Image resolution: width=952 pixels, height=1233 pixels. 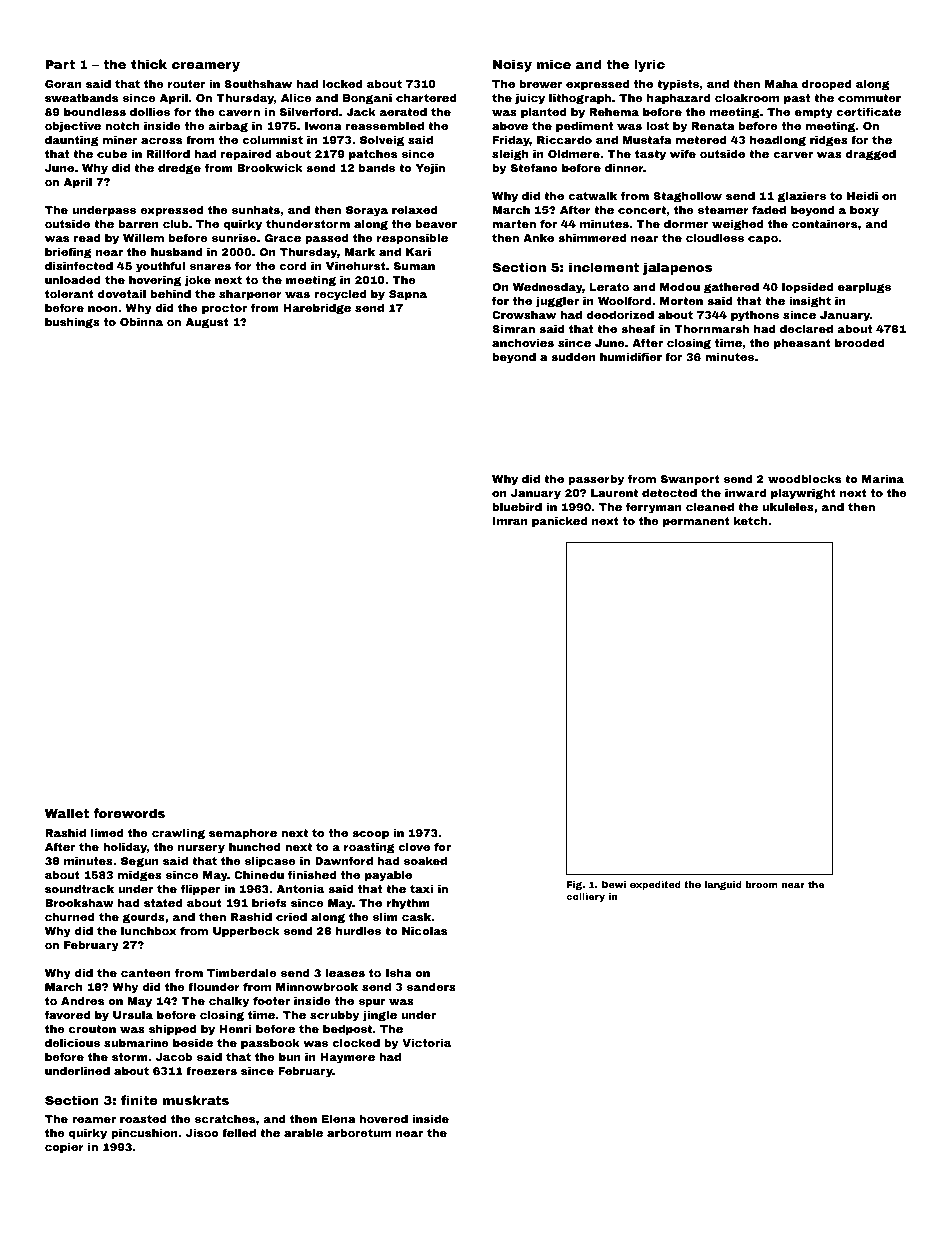 I want to click on cloudless, so click(x=715, y=238).
